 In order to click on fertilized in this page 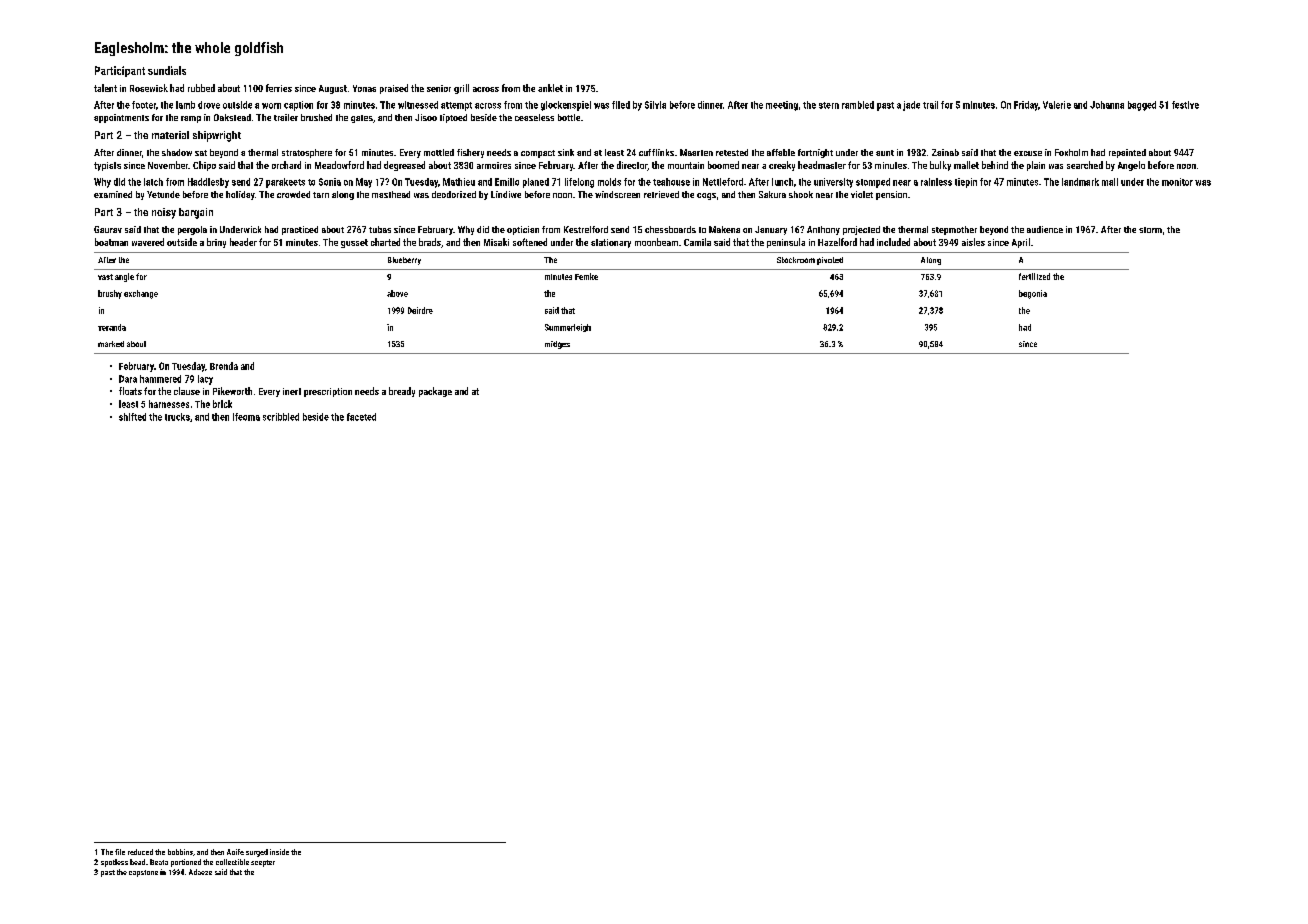, I will do `click(1034, 276)`.
